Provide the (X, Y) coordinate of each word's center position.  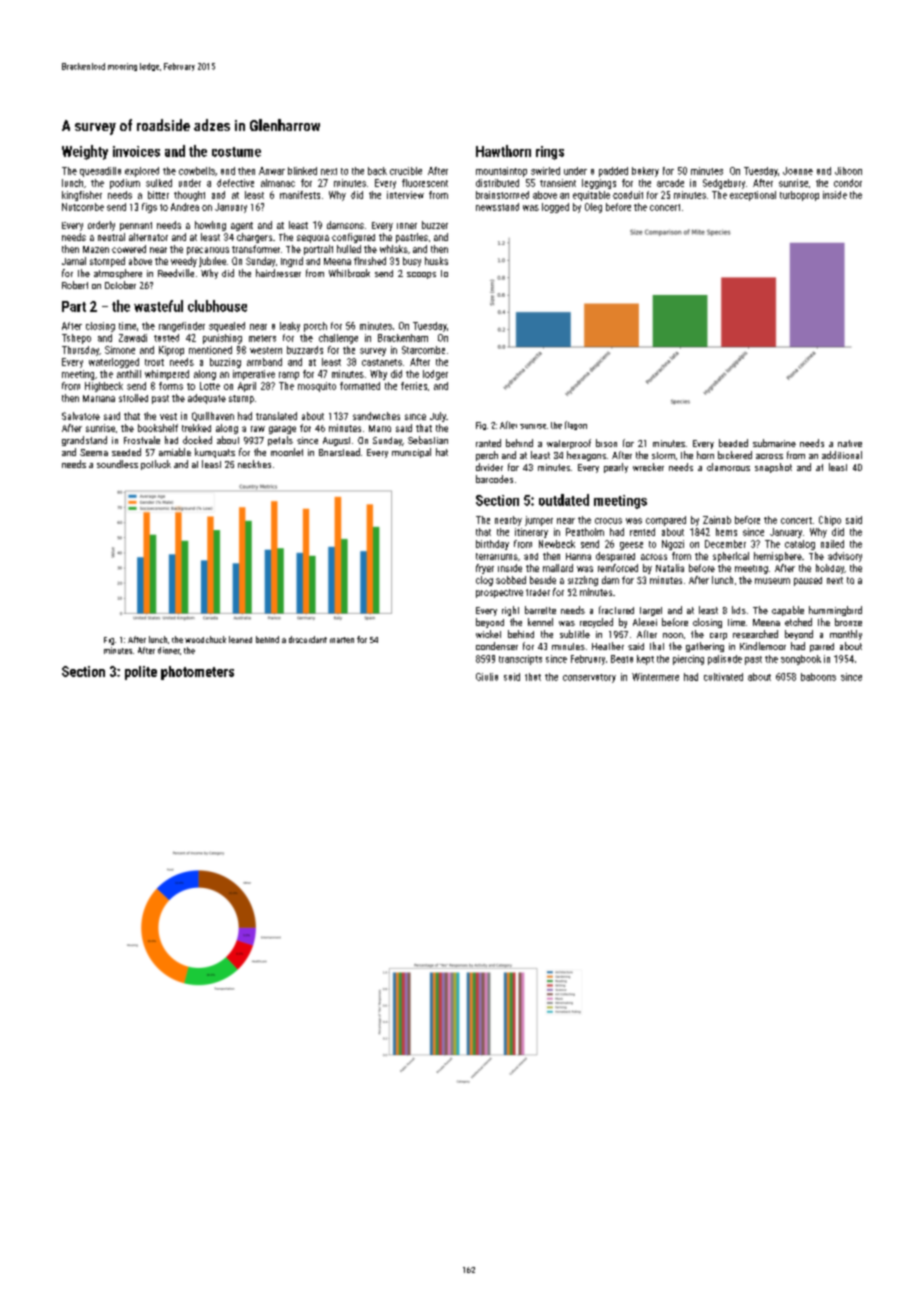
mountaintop (501, 172)
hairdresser (278, 273)
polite (141, 673)
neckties (254, 464)
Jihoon (848, 171)
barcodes (494, 479)
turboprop (799, 196)
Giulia (487, 677)
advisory (845, 557)
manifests (300, 195)
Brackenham (403, 338)
